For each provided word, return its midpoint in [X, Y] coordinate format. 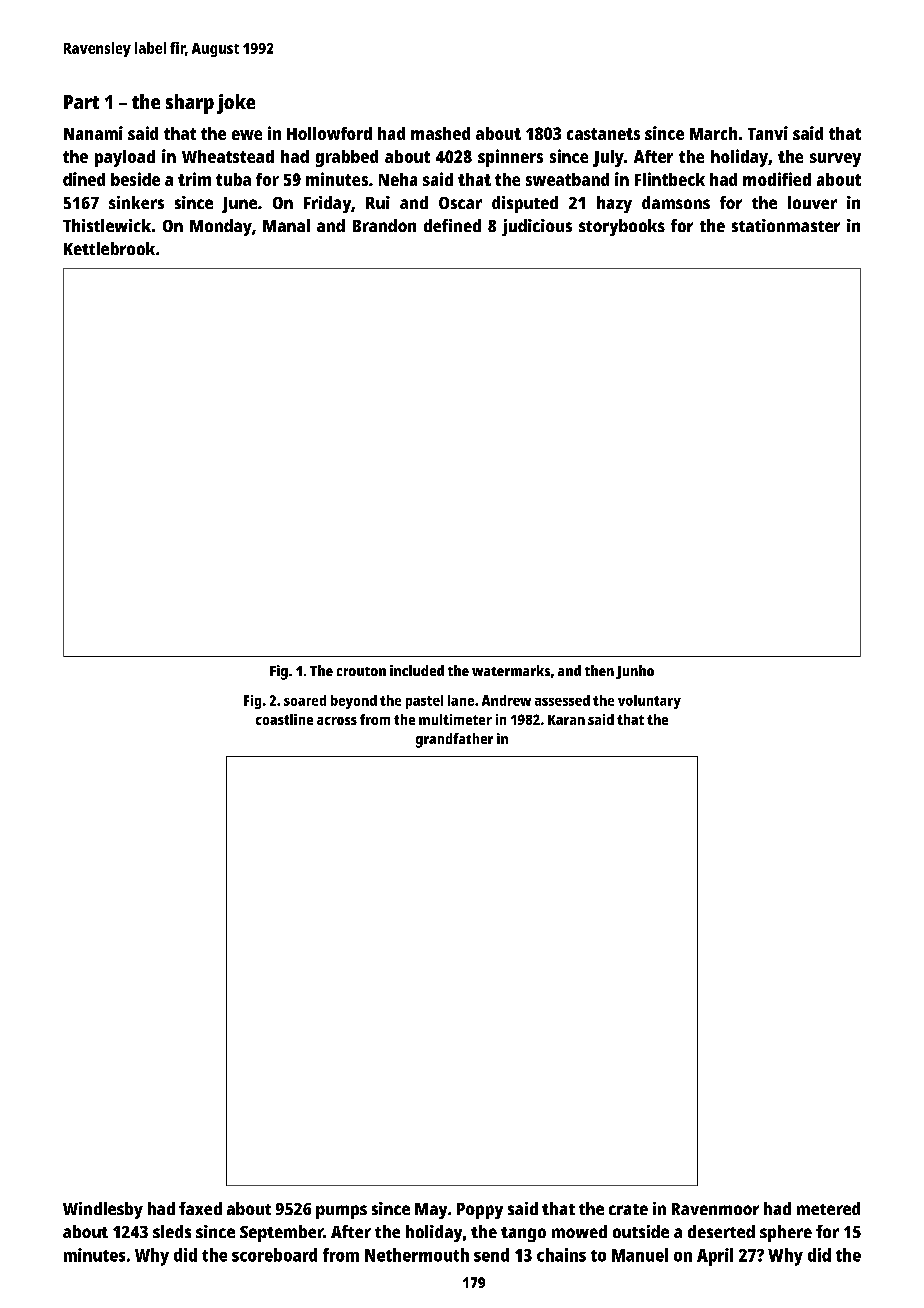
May [431, 1211]
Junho [635, 672]
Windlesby [103, 1210]
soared [305, 700]
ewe [247, 135]
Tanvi [768, 133]
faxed [200, 1208]
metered [828, 1208]
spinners [510, 158]
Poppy [480, 1211]
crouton [361, 671]
